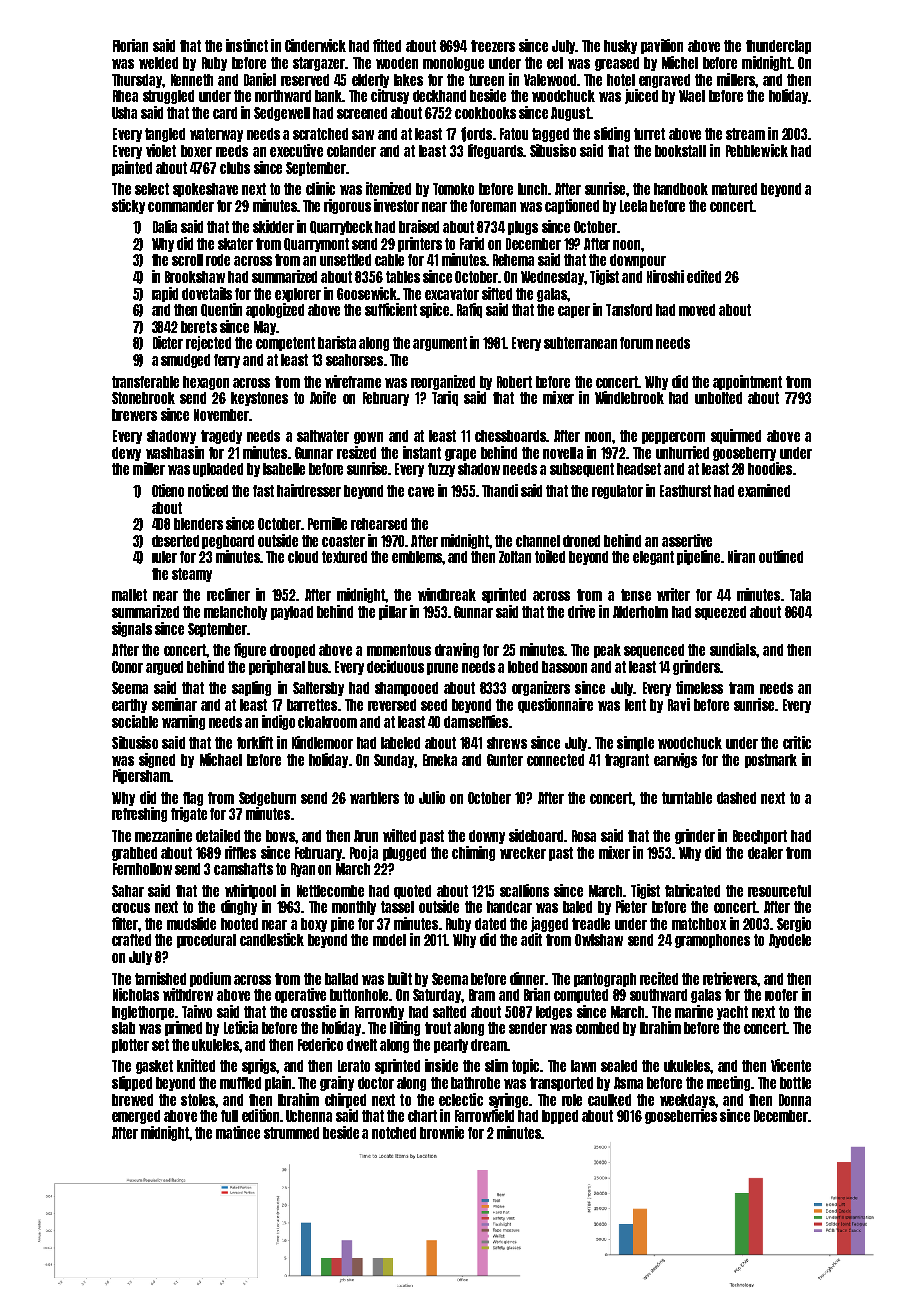  Describe the element at coordinates (208, 343) in the page. I see `rejected` at that location.
